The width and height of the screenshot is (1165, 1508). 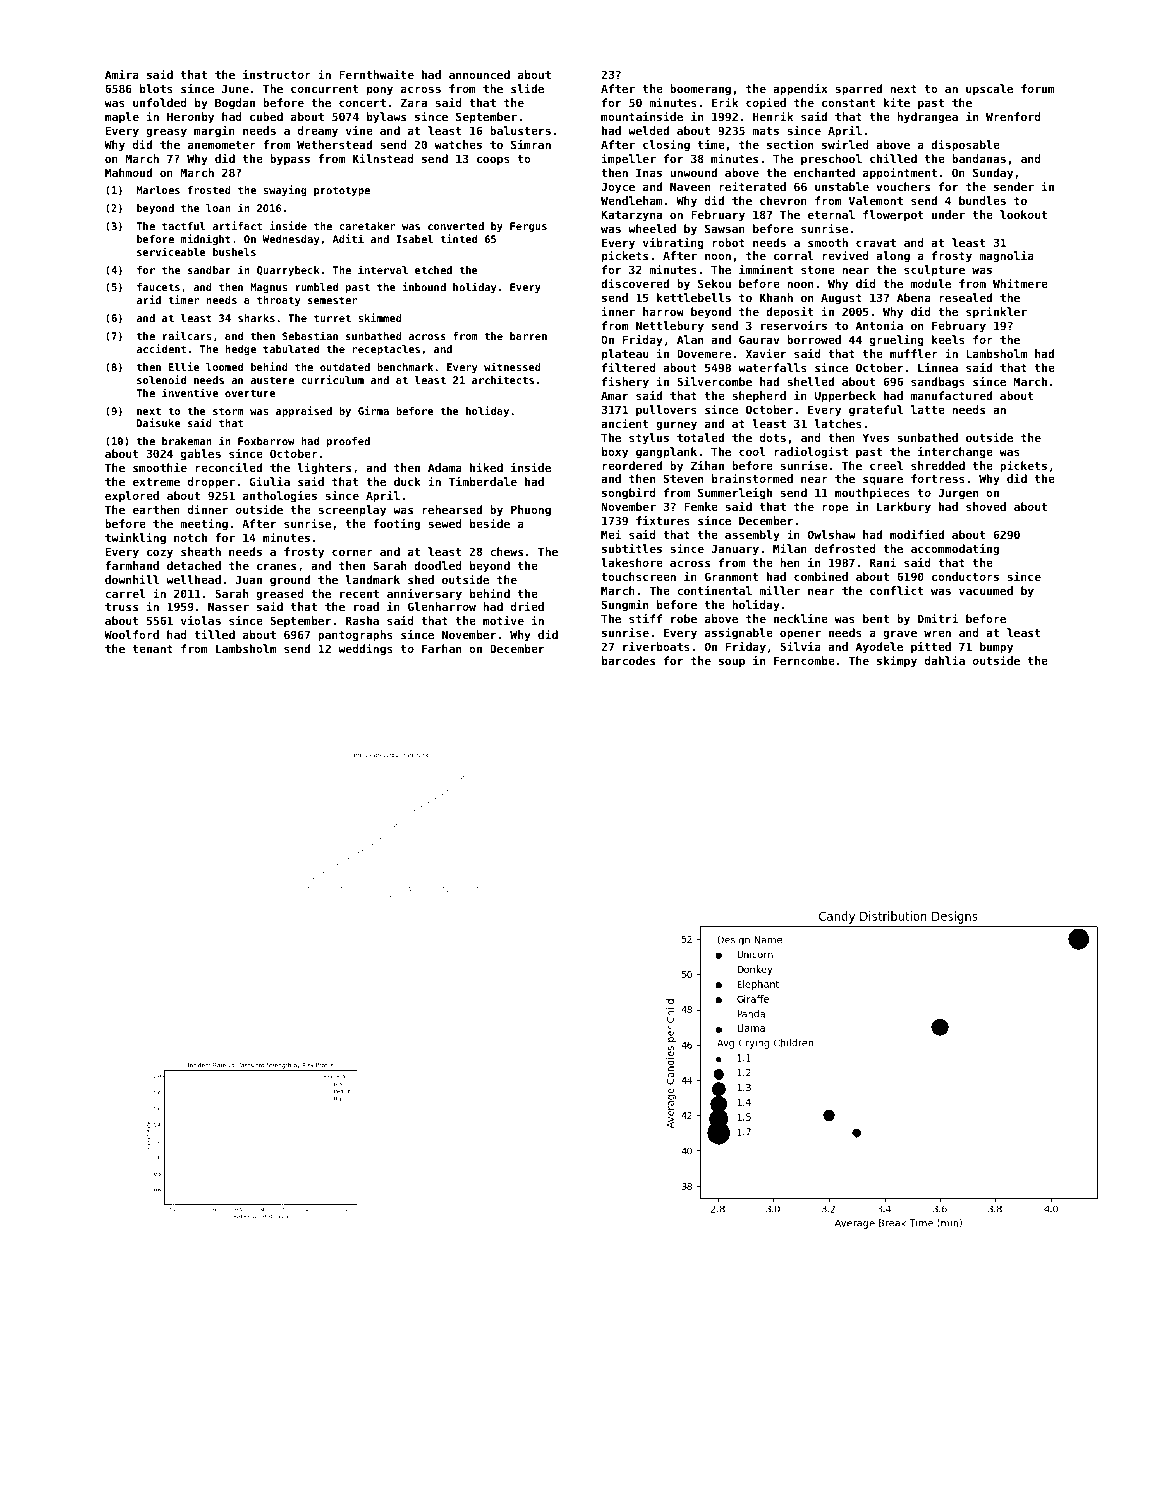 What do you see at coordinates (280, 496) in the screenshot?
I see `anthologies` at bounding box center [280, 496].
